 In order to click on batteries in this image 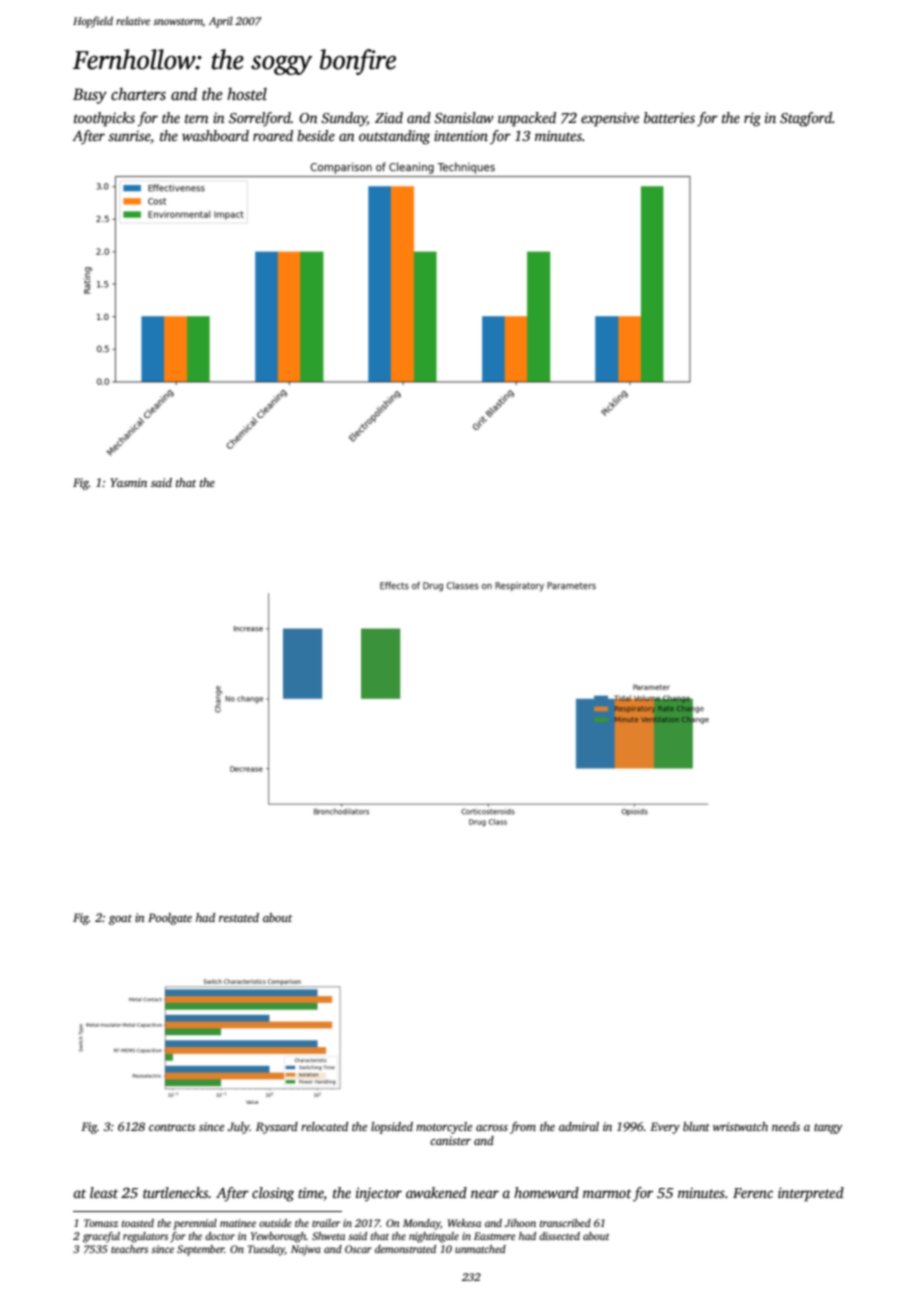, I will do `click(669, 117)`.
